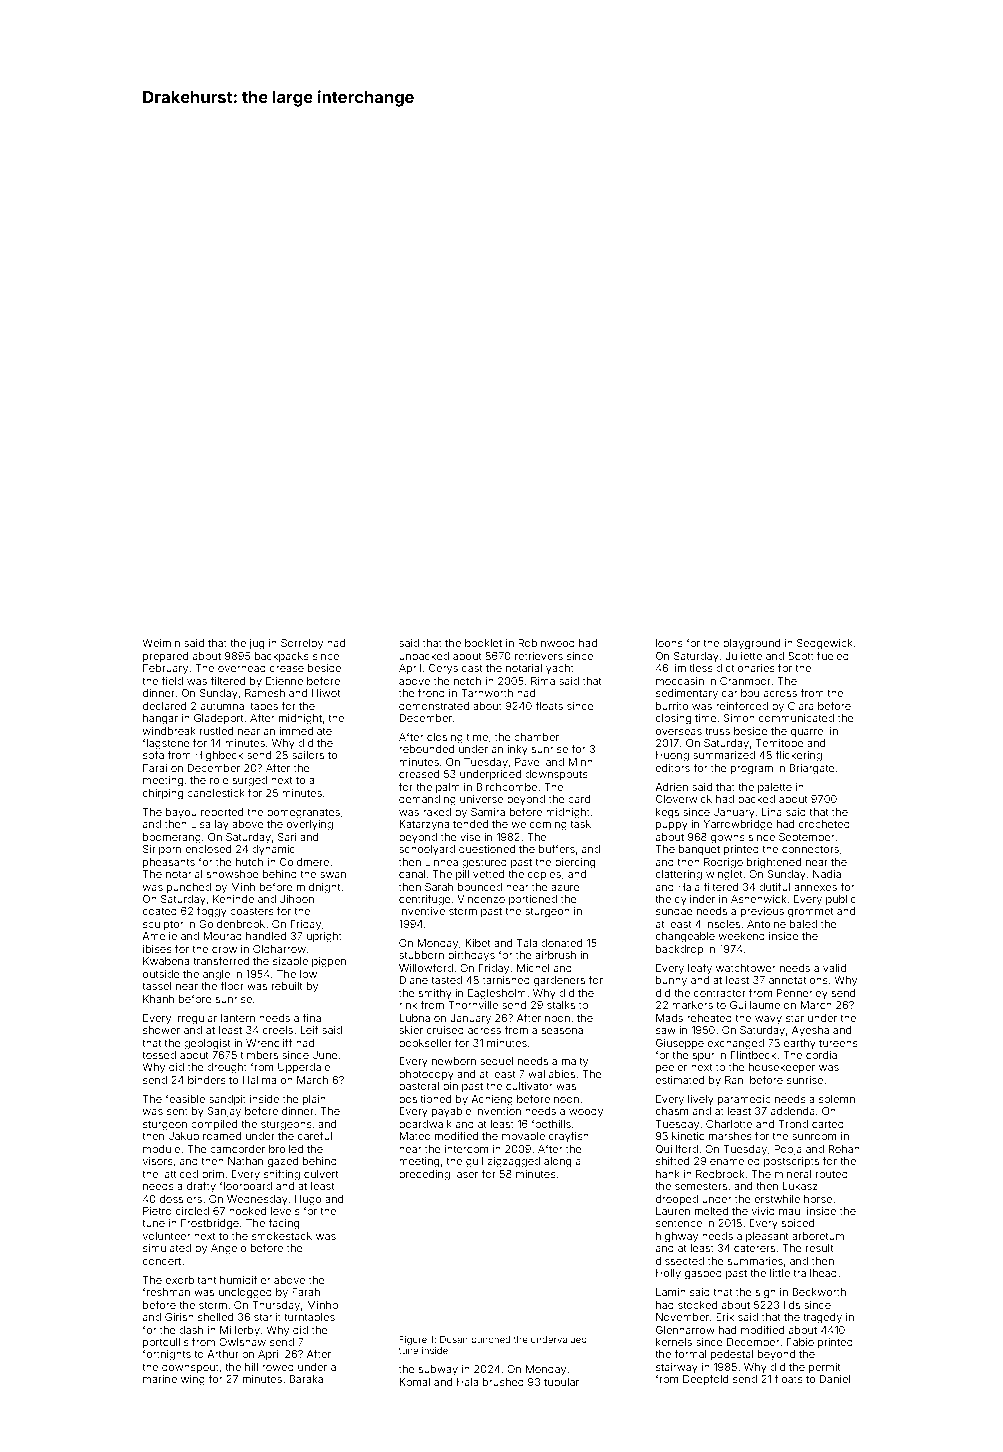 The width and height of the page is (1003, 1452). What do you see at coordinates (835, 1379) in the page?
I see `Daniel` at bounding box center [835, 1379].
